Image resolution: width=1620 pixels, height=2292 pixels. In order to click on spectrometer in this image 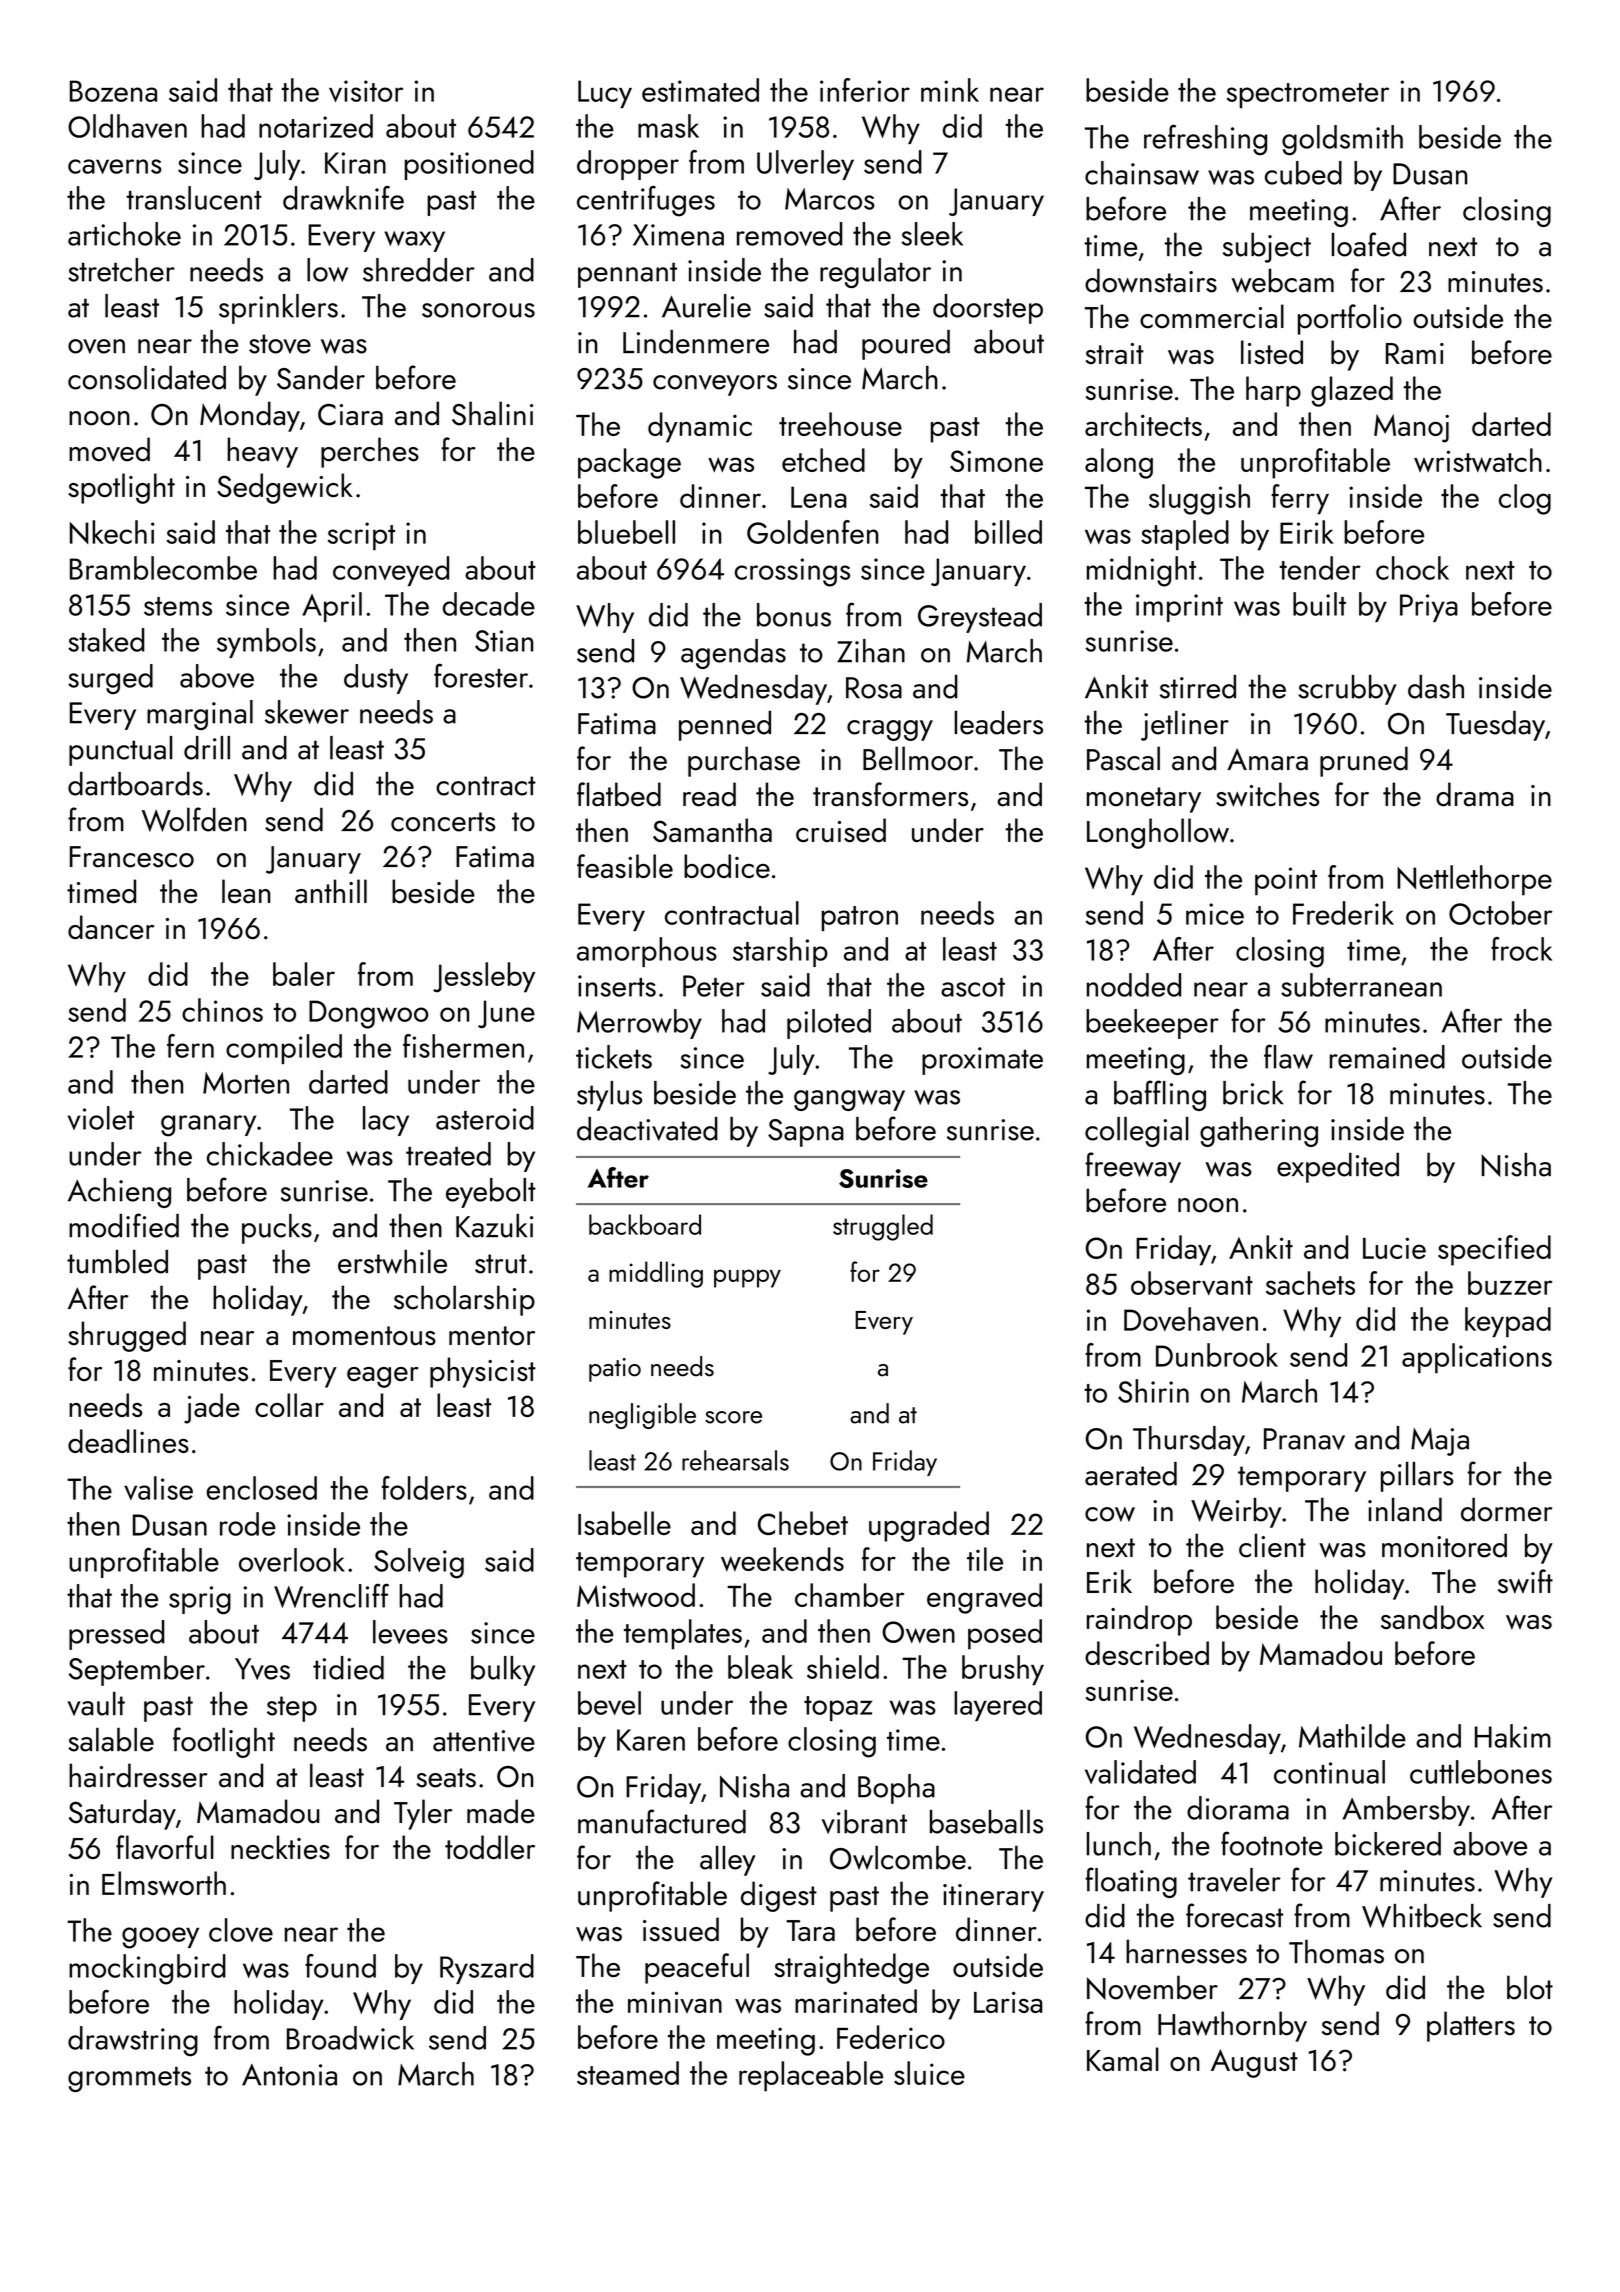, I will do `click(1308, 95)`.
